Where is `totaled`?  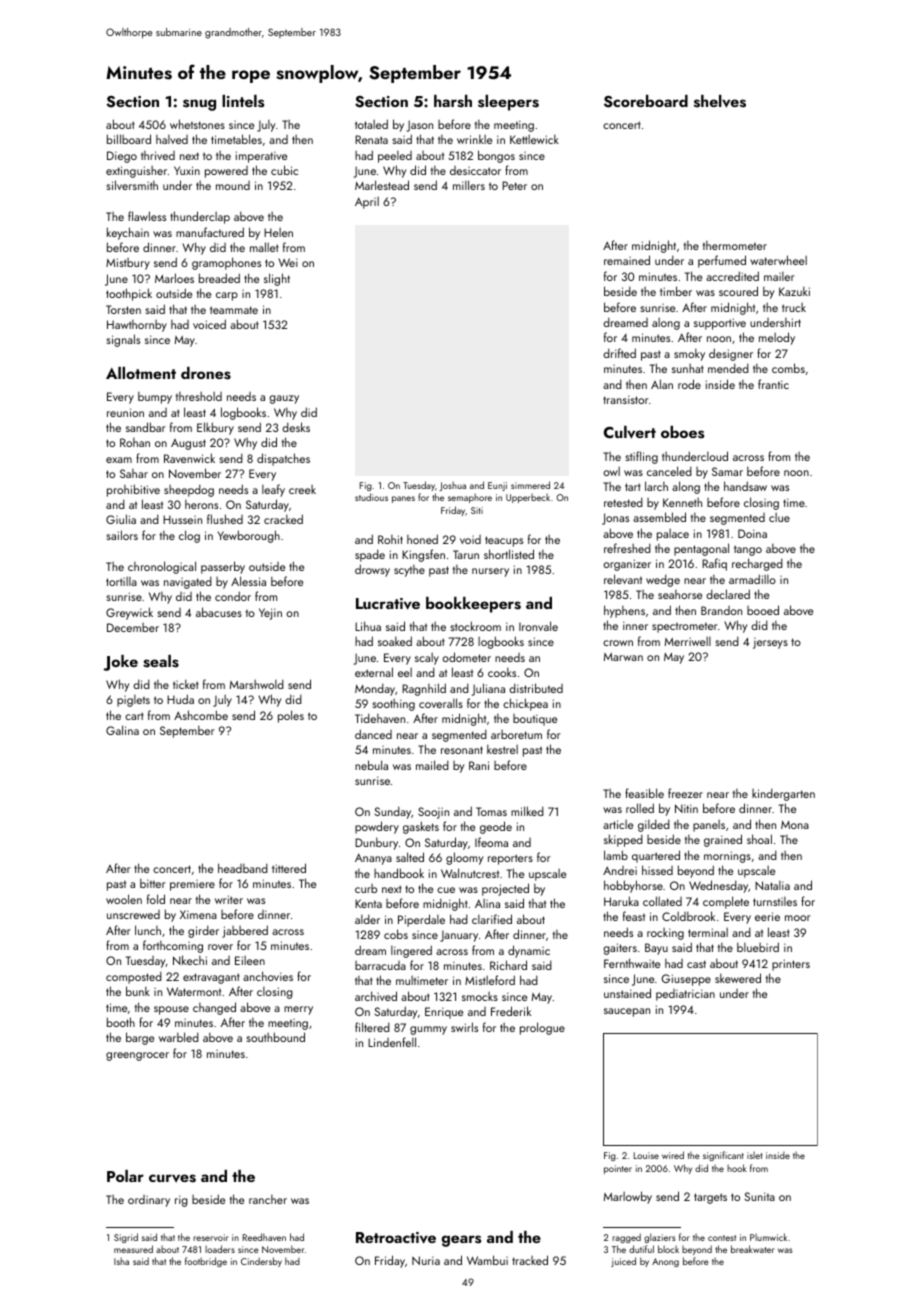 totaled is located at coordinates (371, 124).
